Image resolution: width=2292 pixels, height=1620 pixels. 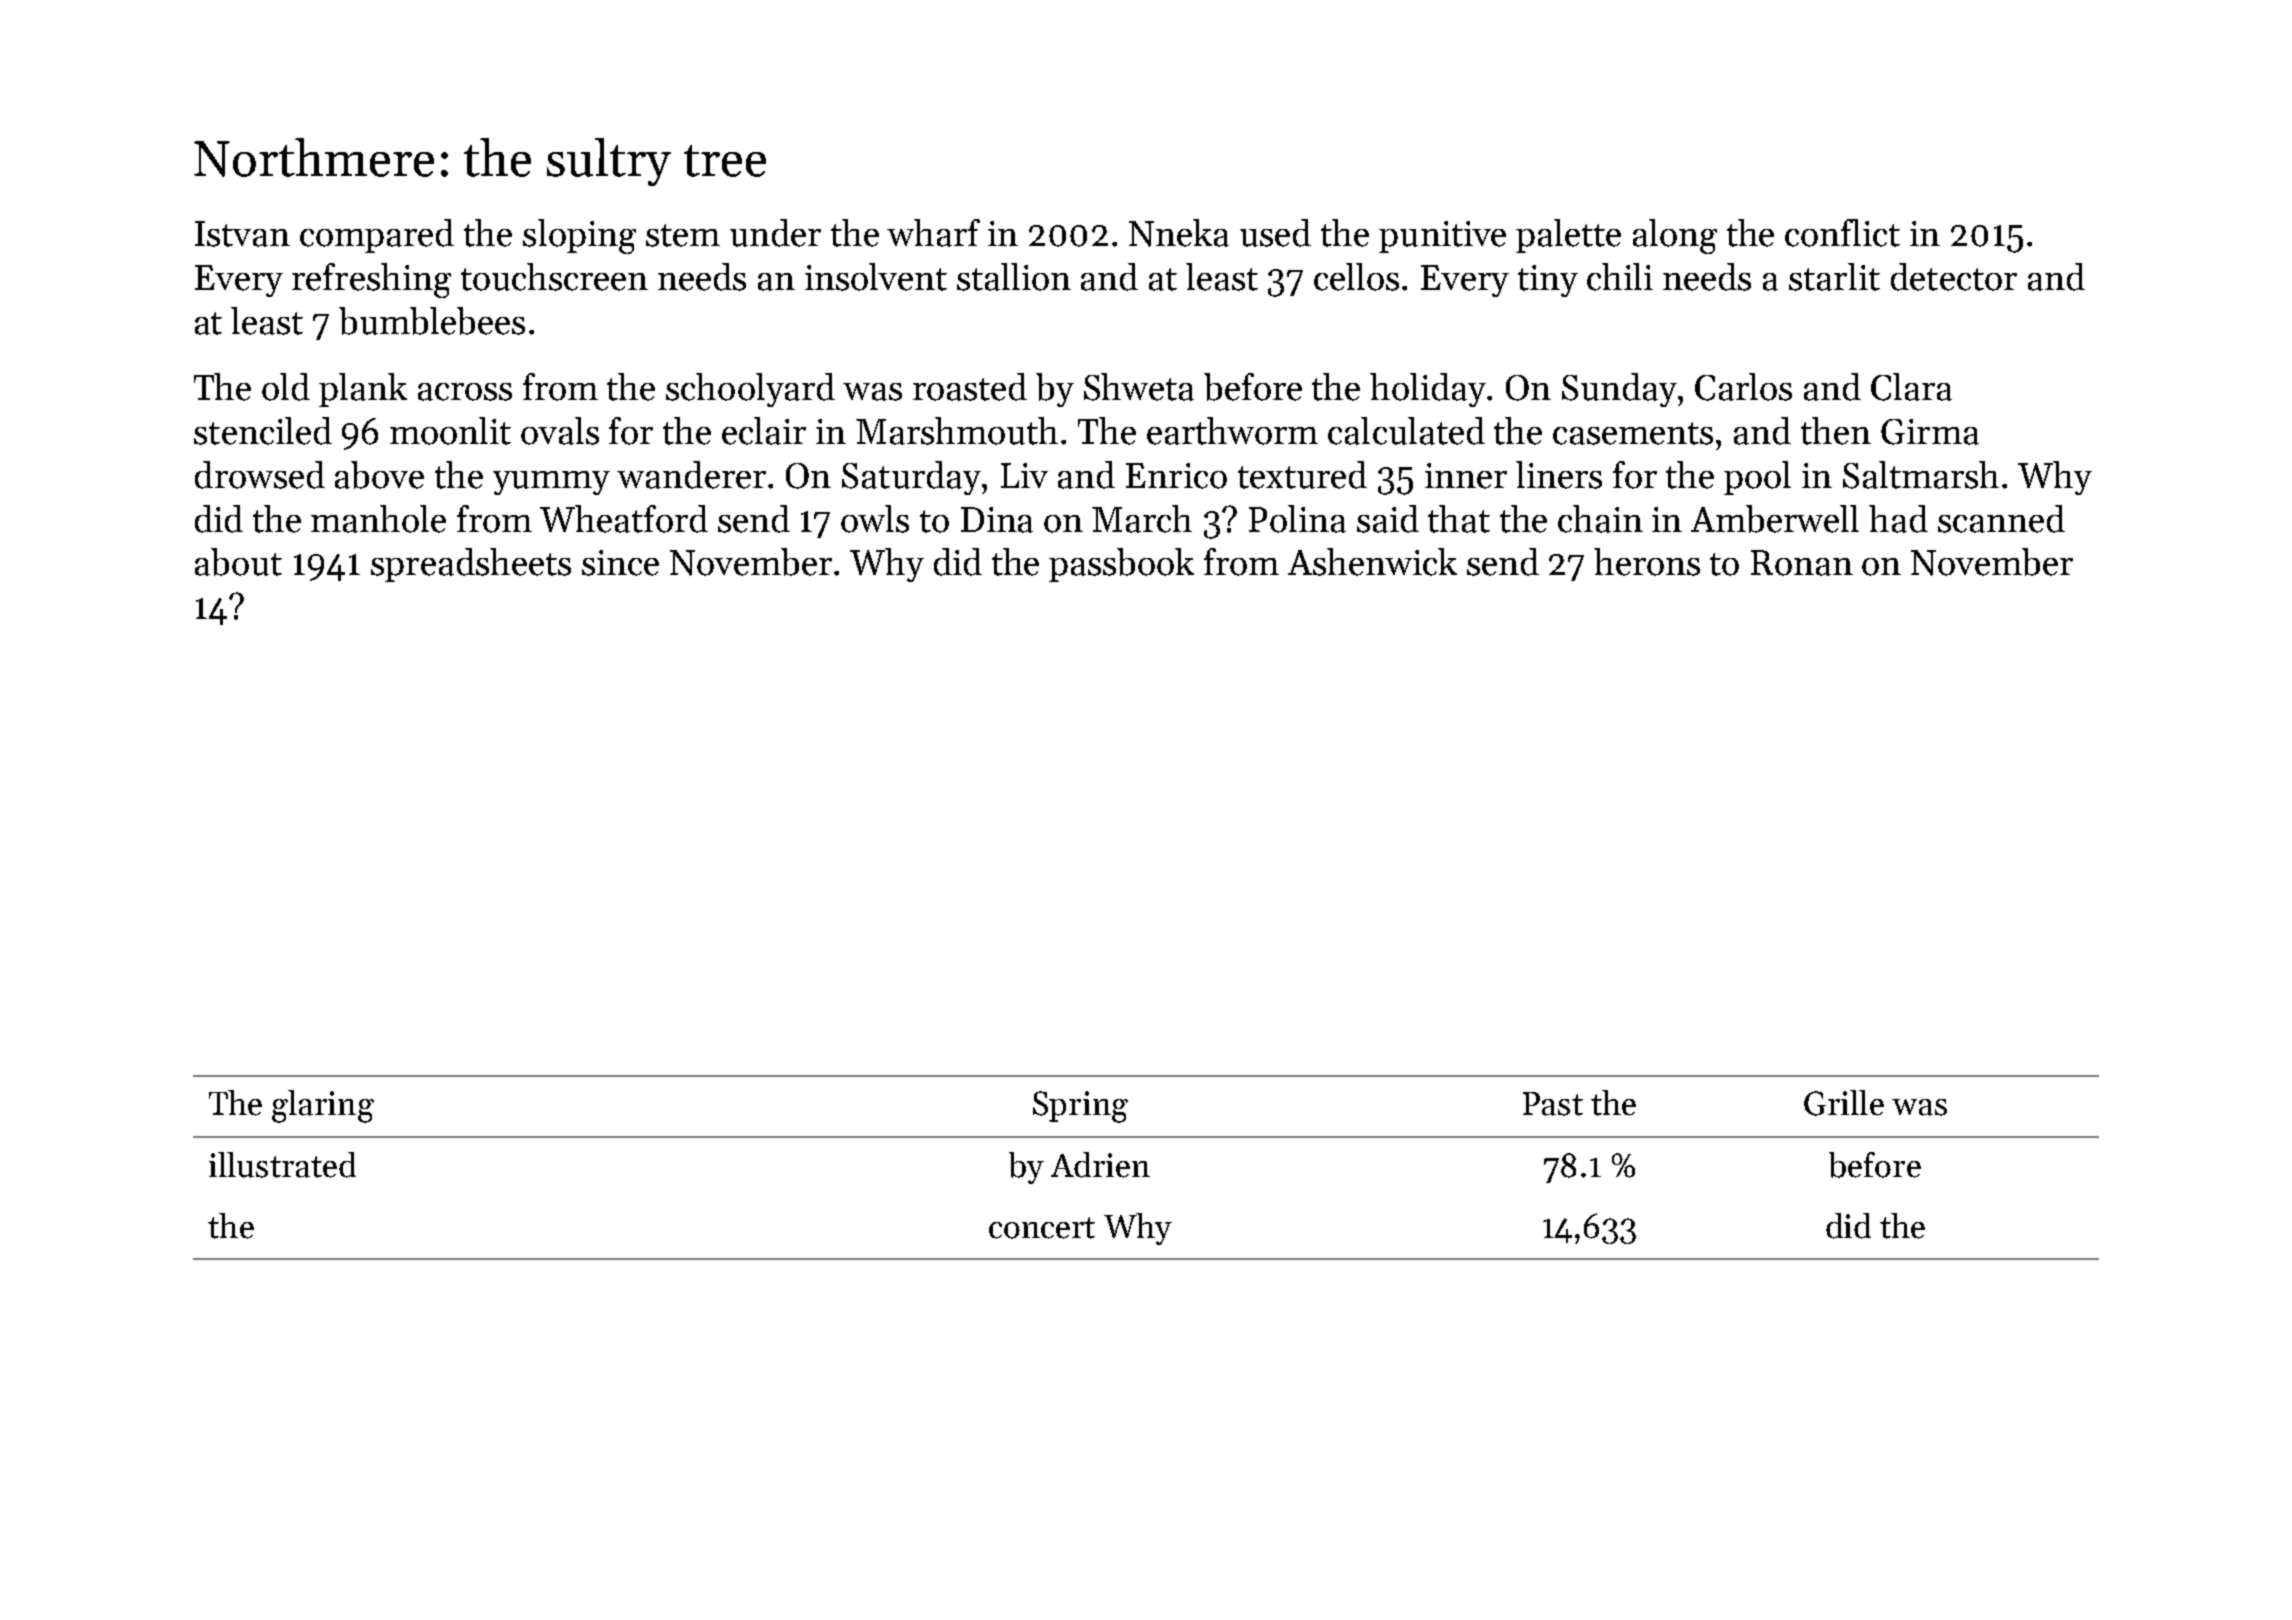 What do you see at coordinates (1372, 562) in the document?
I see `Ashenwick` at bounding box center [1372, 562].
